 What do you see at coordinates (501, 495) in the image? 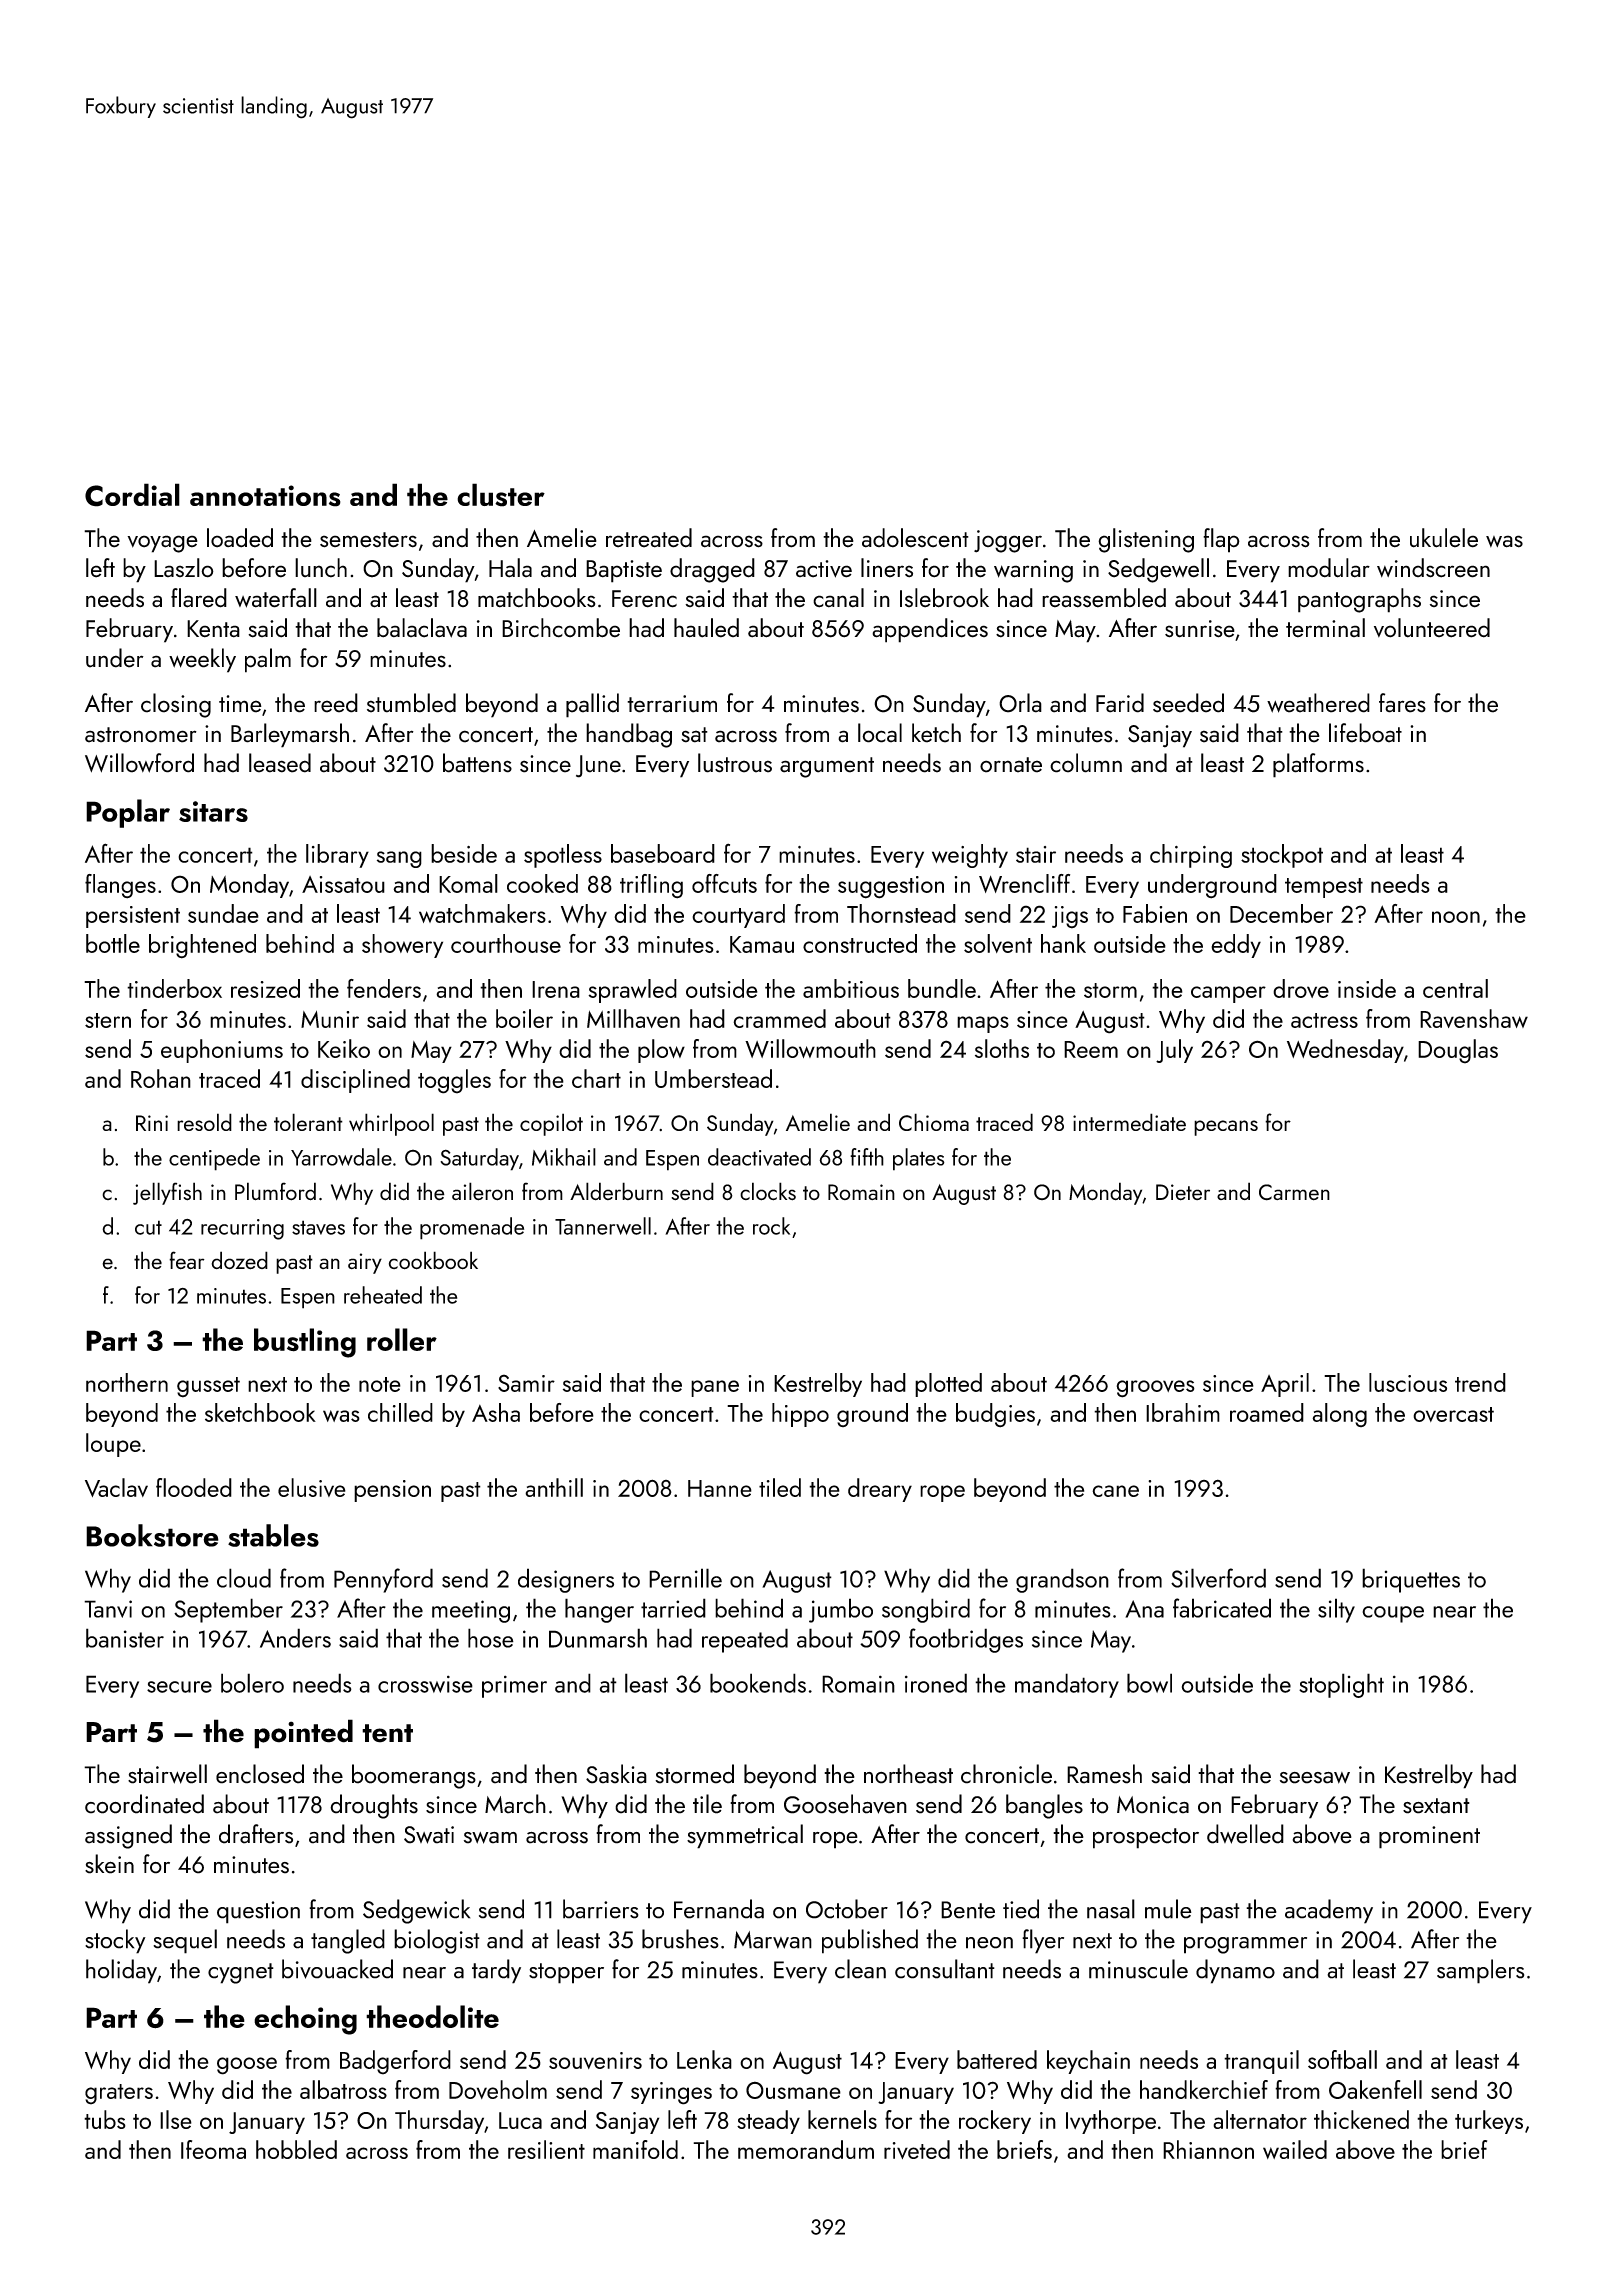
I see `cluster` at bounding box center [501, 495].
